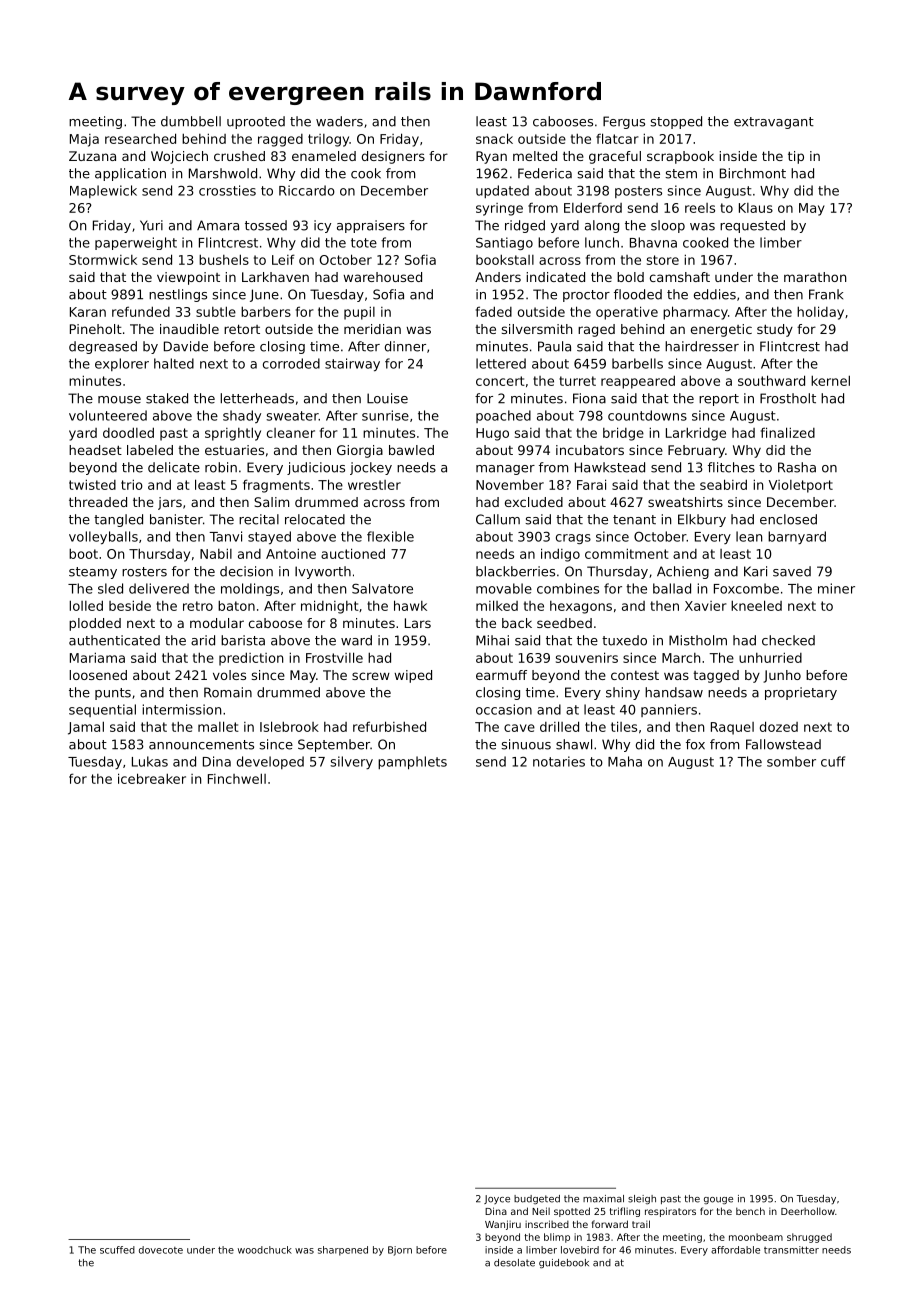 This document has width=924, height=1308. Describe the element at coordinates (339, 121) in the document. I see `waders` at that location.
